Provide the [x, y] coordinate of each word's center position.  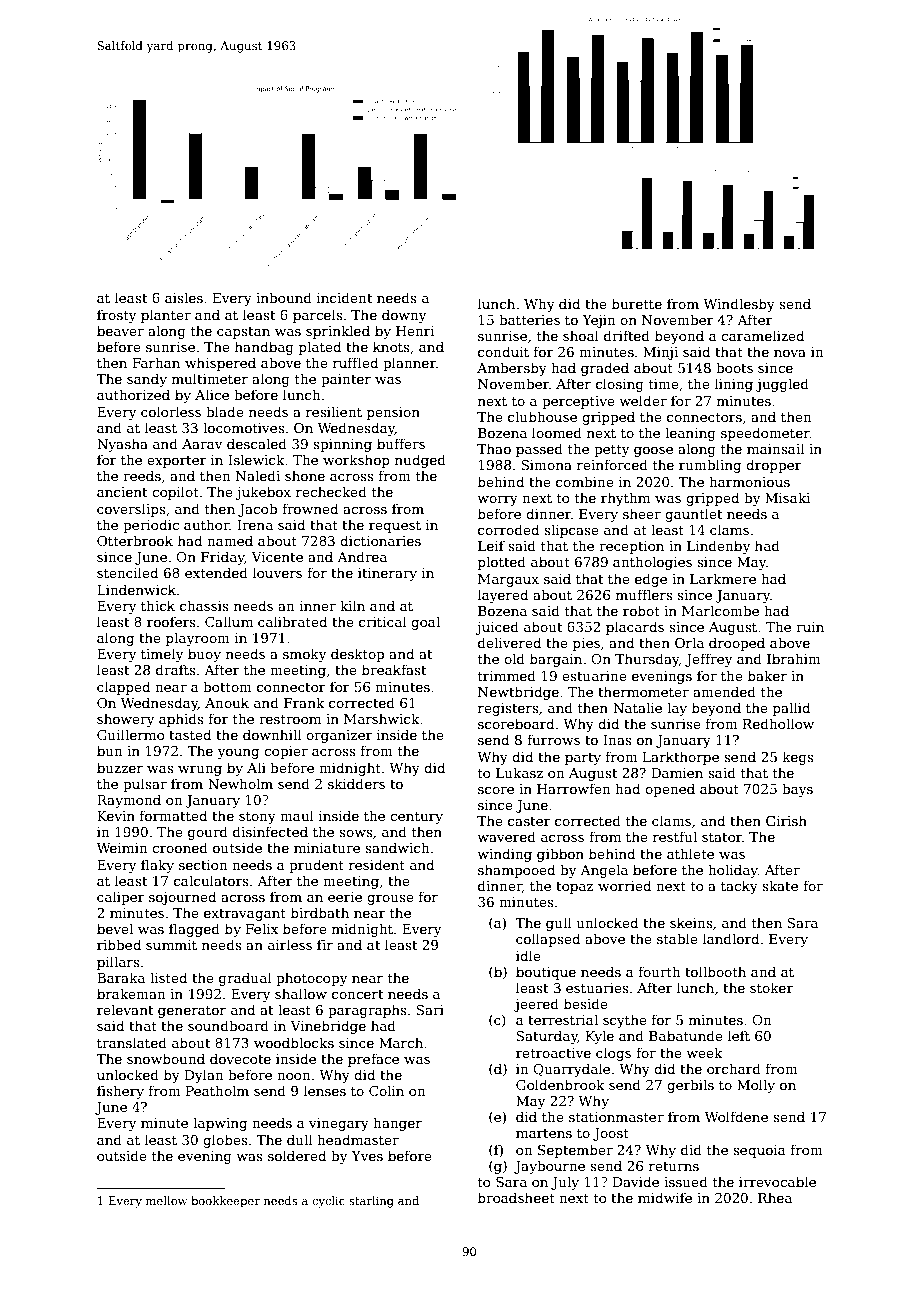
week [704, 1052]
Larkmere [723, 578]
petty [611, 451]
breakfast [394, 669]
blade [225, 411]
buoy [204, 655]
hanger [397, 1124]
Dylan [204, 1076]
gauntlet [694, 515]
